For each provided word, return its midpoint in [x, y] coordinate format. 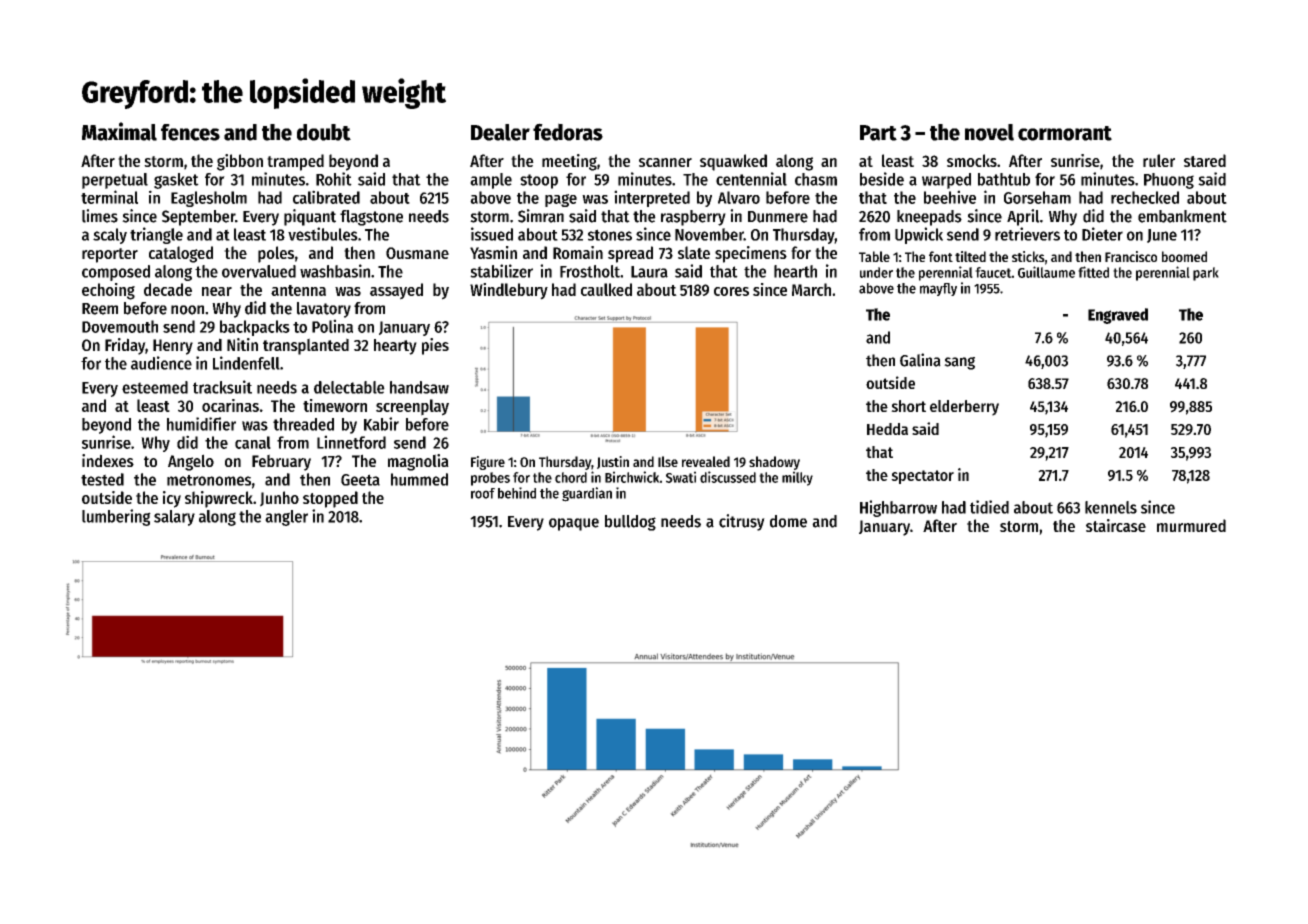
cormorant [1065, 133]
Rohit [334, 179]
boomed [1184, 256]
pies [435, 346]
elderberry [964, 408]
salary [174, 518]
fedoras [568, 132]
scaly [110, 236]
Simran [541, 216]
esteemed [155, 387]
